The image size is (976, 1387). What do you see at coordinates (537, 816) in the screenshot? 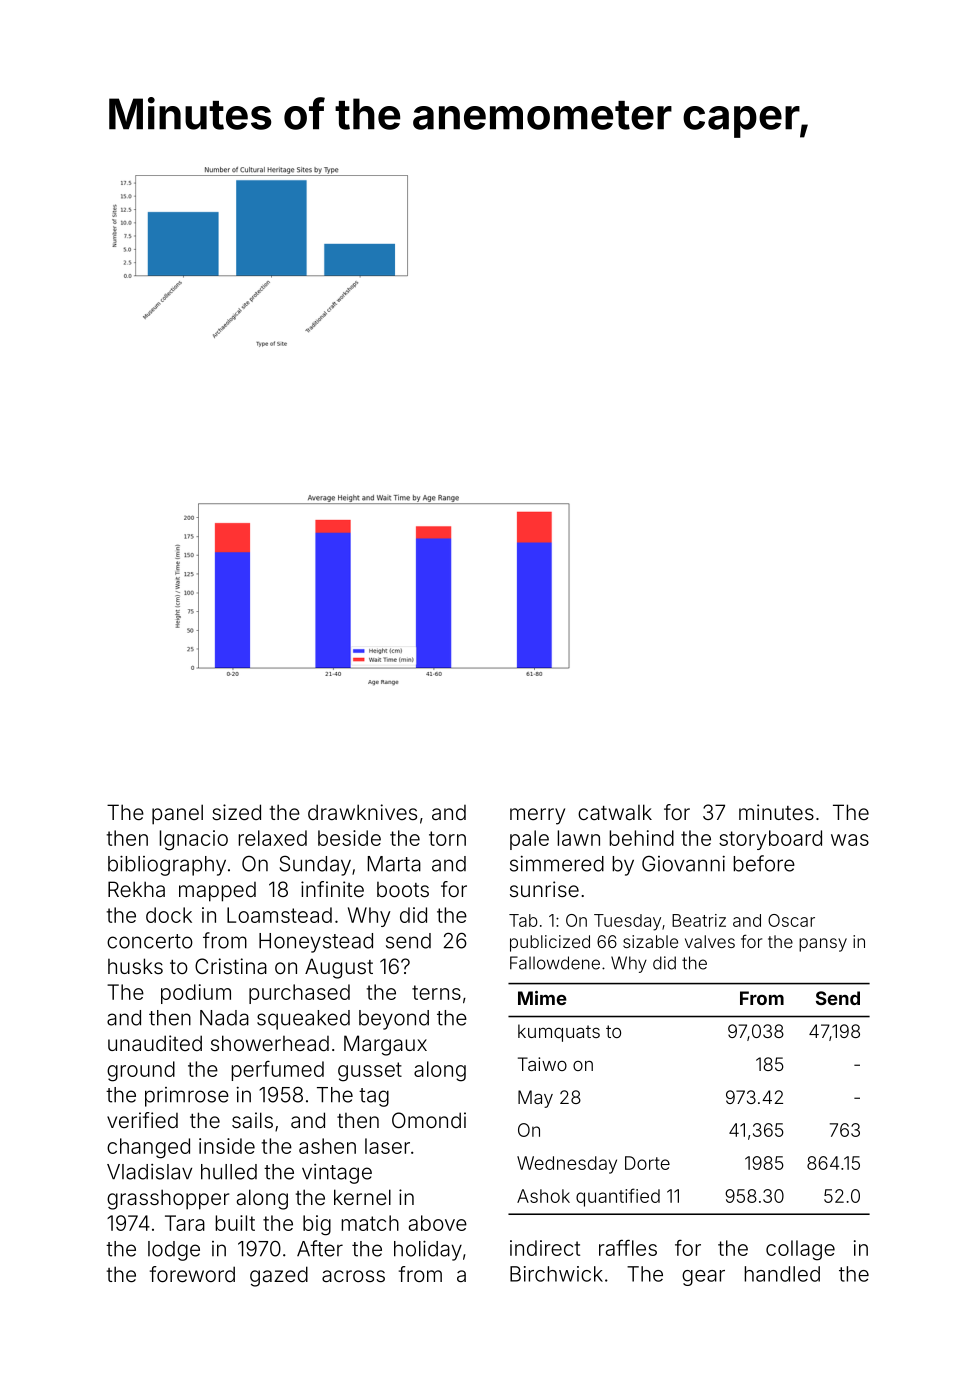
I see `merry` at bounding box center [537, 816].
